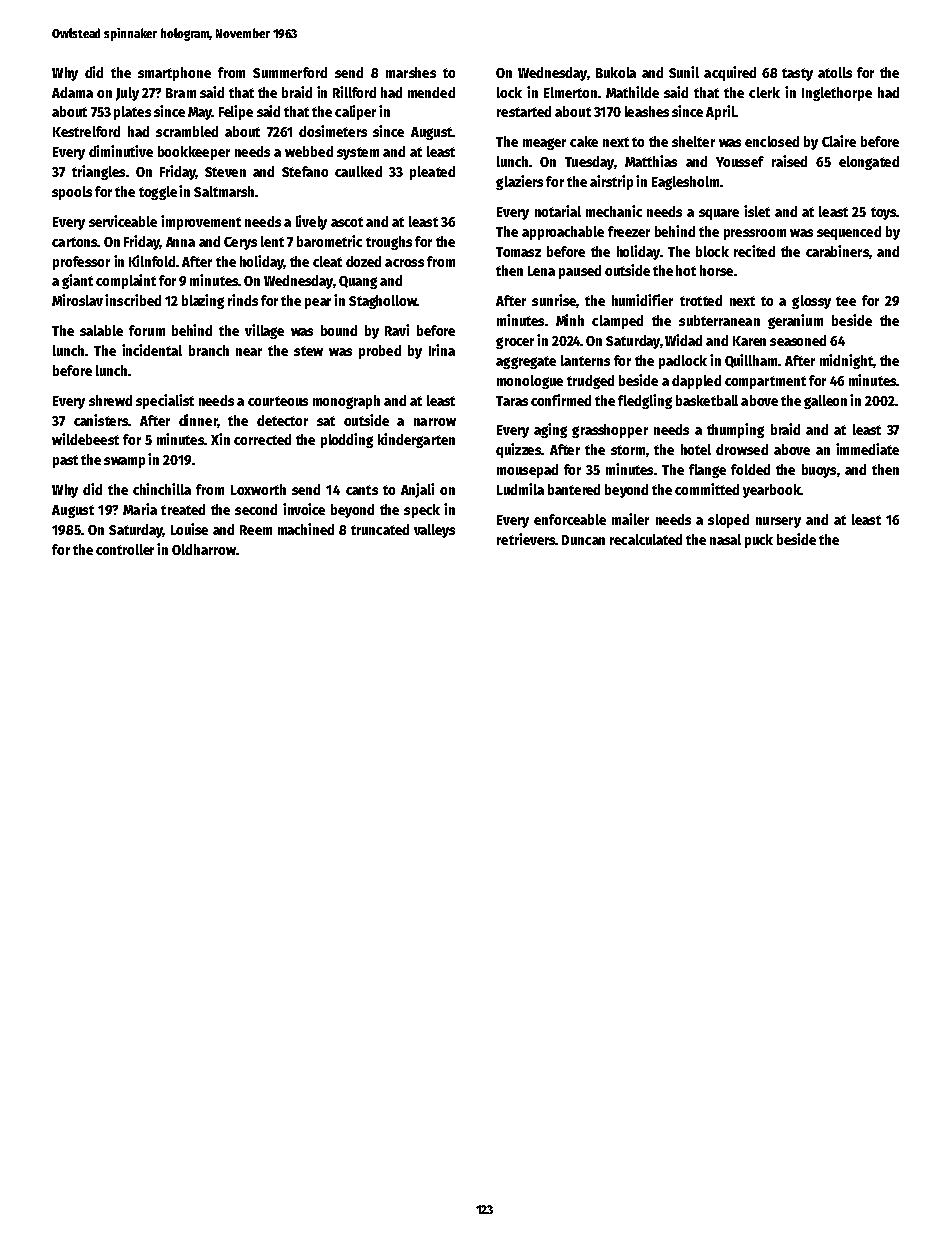 Image resolution: width=952 pixels, height=1233 pixels. Describe the element at coordinates (683, 340) in the screenshot. I see `Widad` at that location.
